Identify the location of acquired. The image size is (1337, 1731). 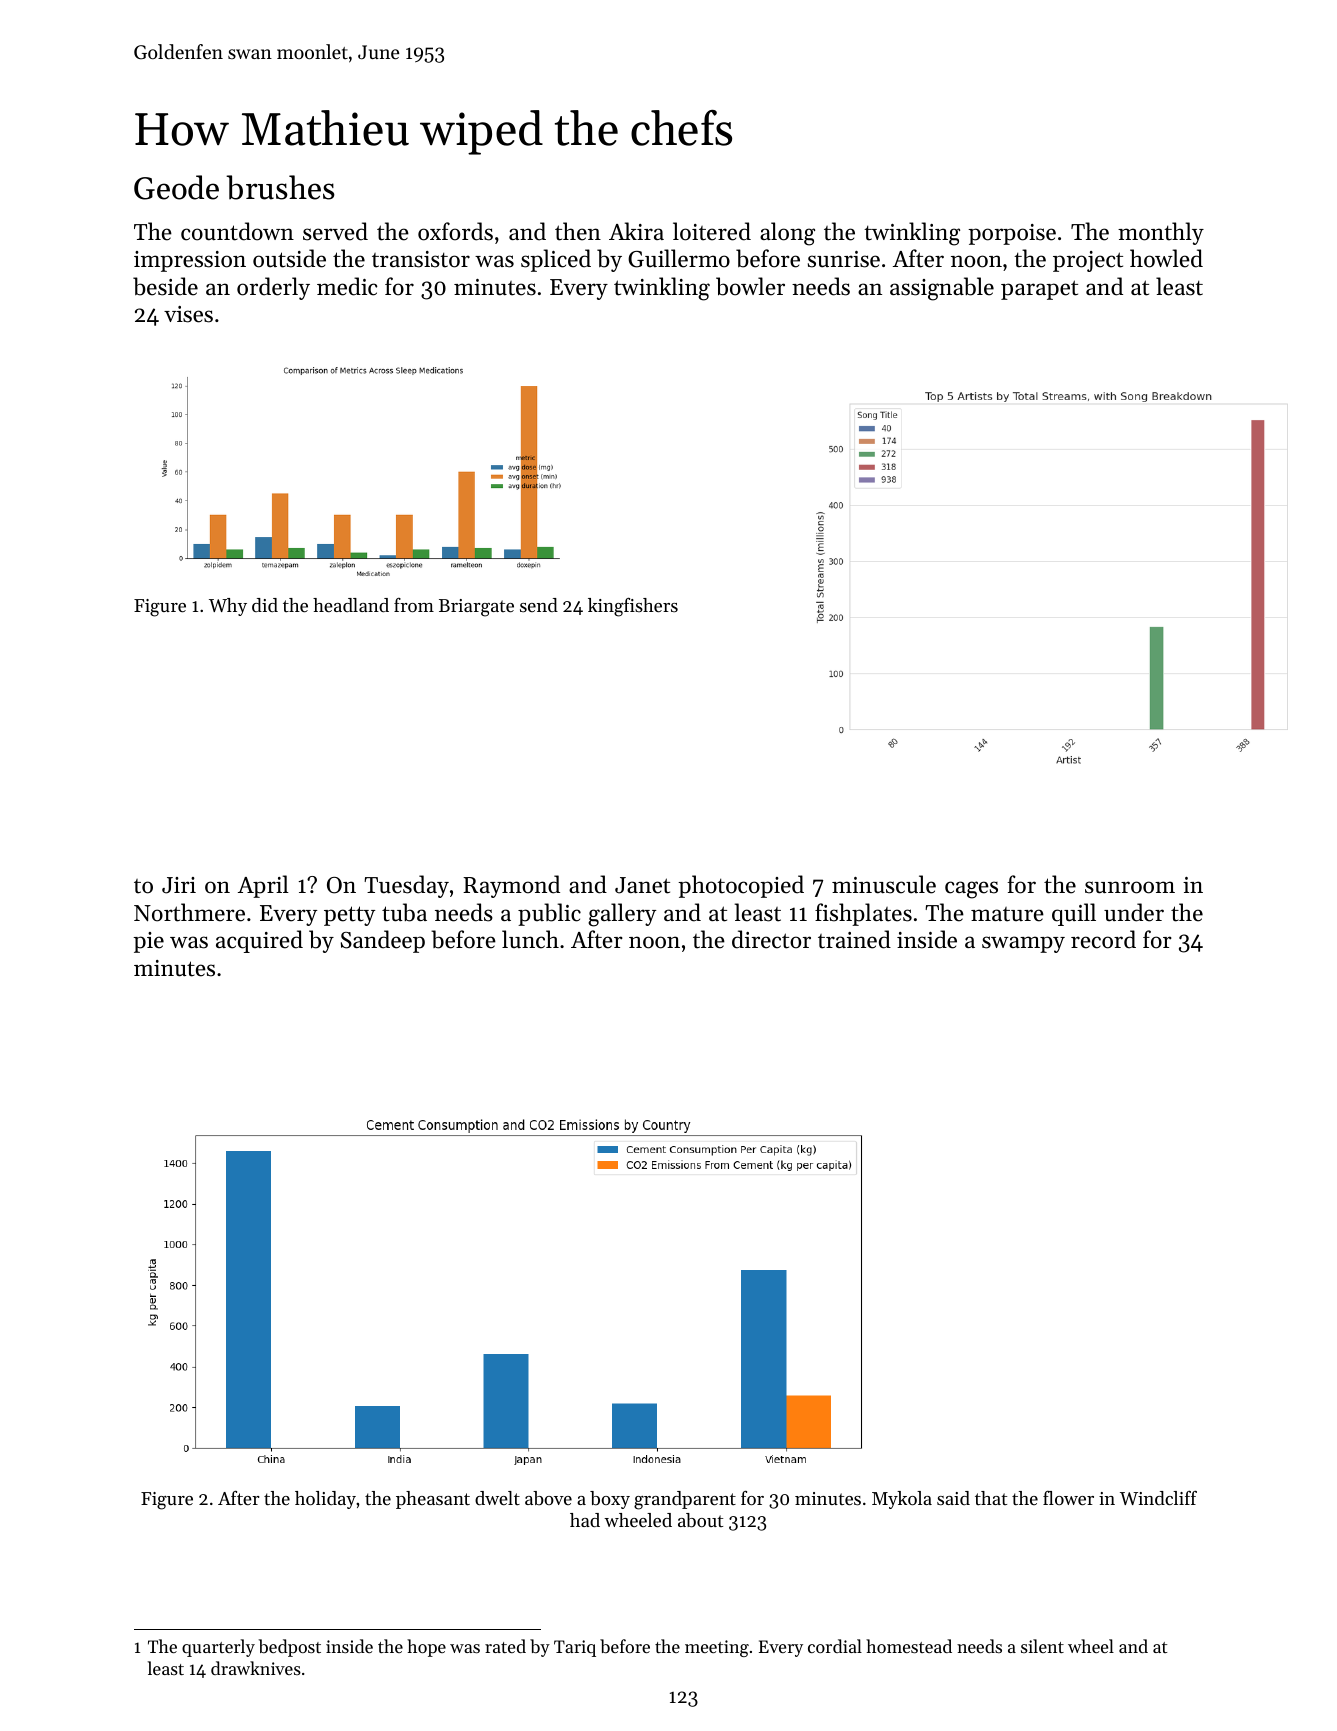
(259, 941).
